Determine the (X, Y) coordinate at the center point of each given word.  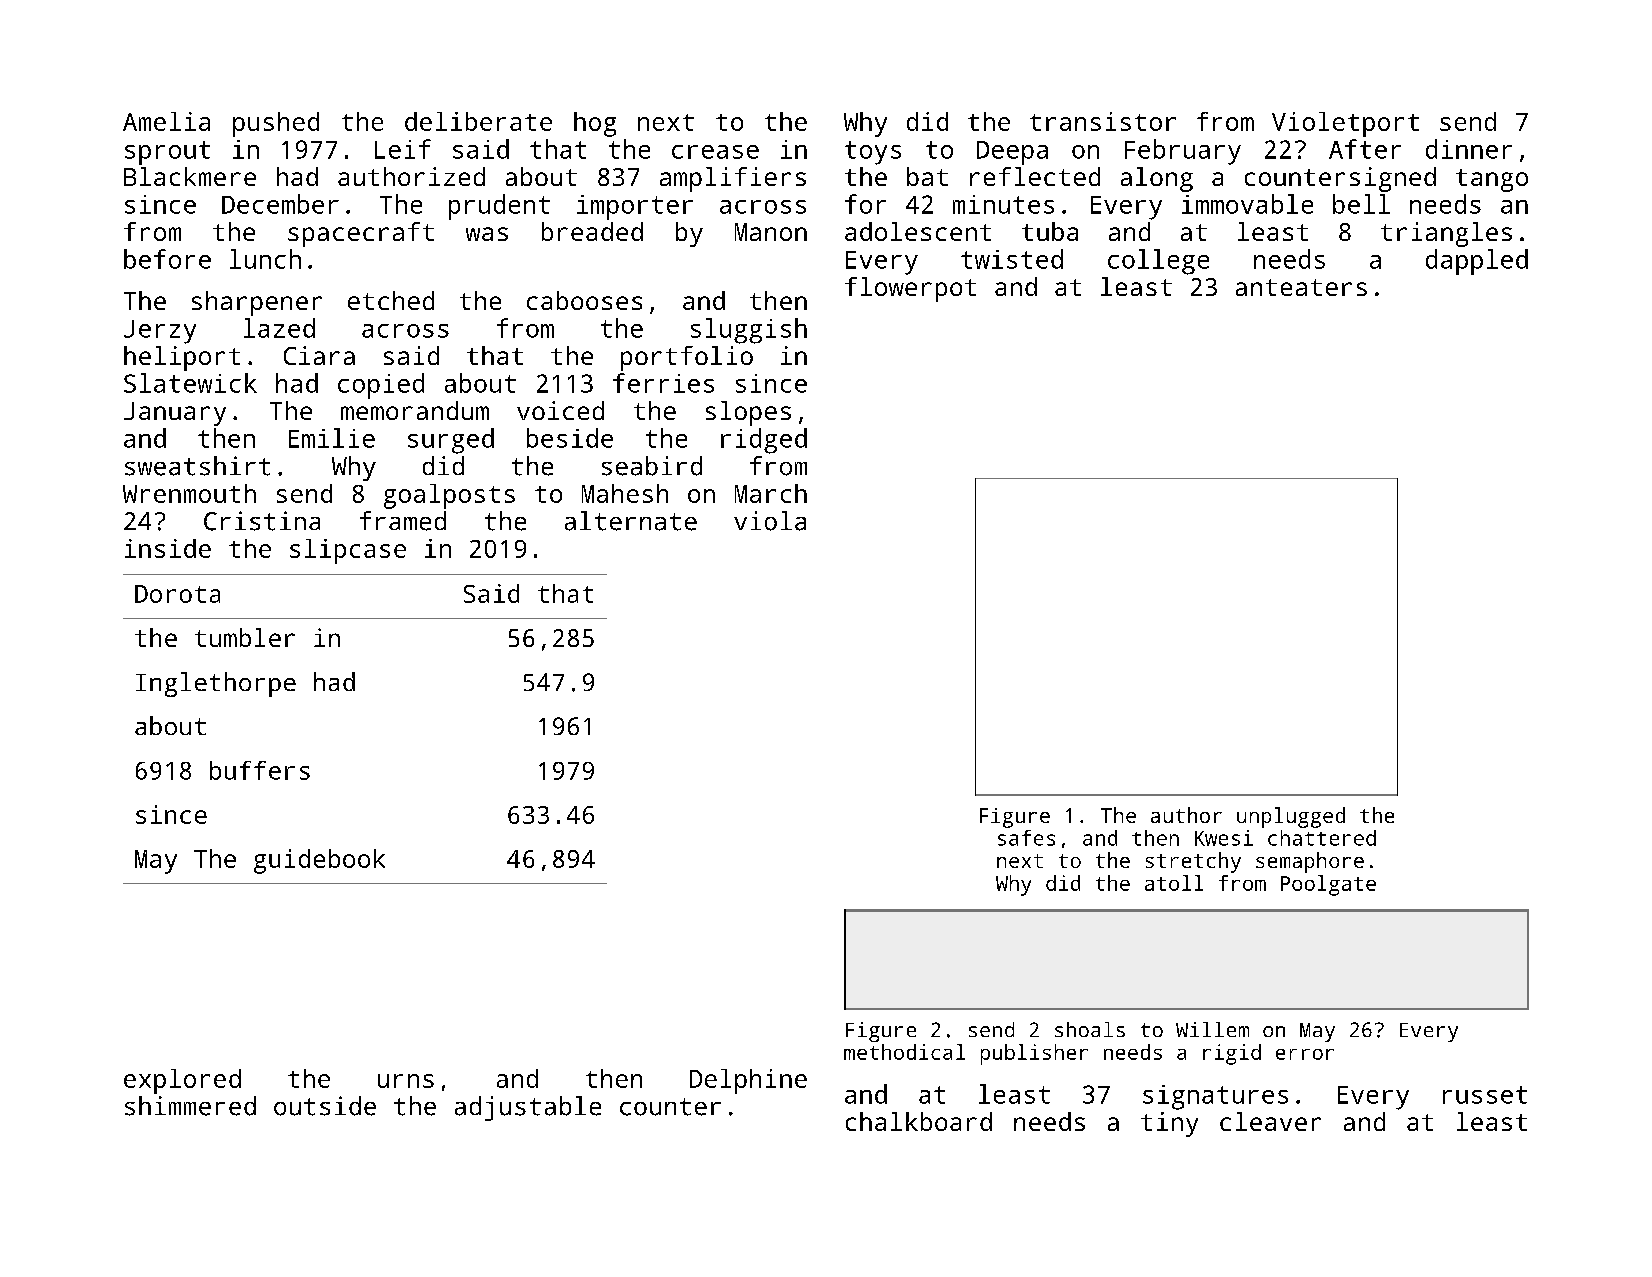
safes (1026, 838)
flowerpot (910, 289)
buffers (260, 770)
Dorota (177, 594)
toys (873, 153)
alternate (631, 521)
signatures (1215, 1097)
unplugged (1291, 817)
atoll (1174, 883)
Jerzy (160, 332)
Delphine (748, 1081)
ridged (764, 441)
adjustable (528, 1108)
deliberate (478, 121)
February (1183, 152)
